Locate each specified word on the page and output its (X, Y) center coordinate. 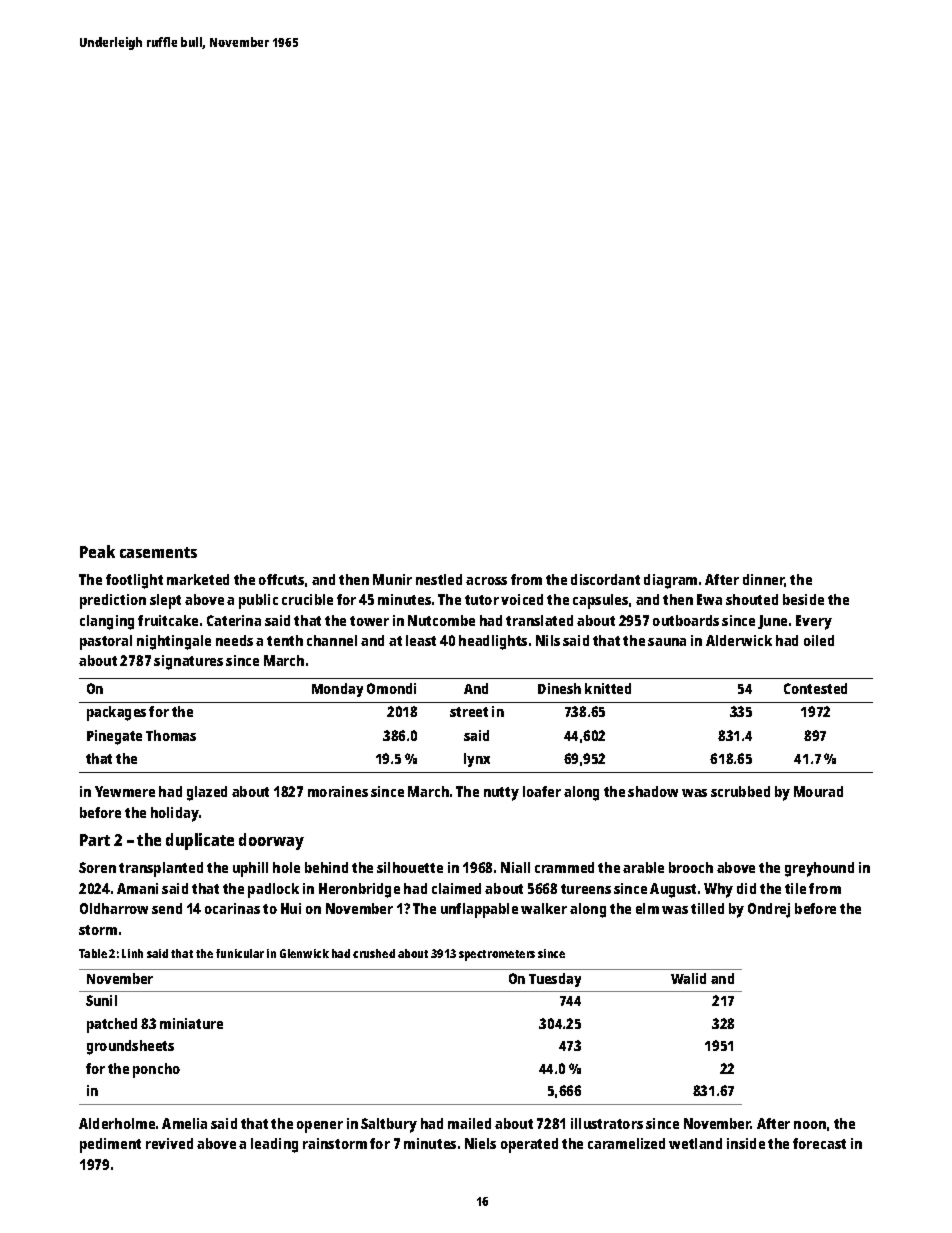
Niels (480, 1143)
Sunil (101, 1000)
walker (544, 908)
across (486, 581)
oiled (819, 640)
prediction (113, 601)
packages (116, 713)
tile (795, 888)
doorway (271, 841)
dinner (764, 580)
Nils (548, 640)
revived (169, 1143)
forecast (819, 1143)
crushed (374, 953)
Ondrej (769, 910)
